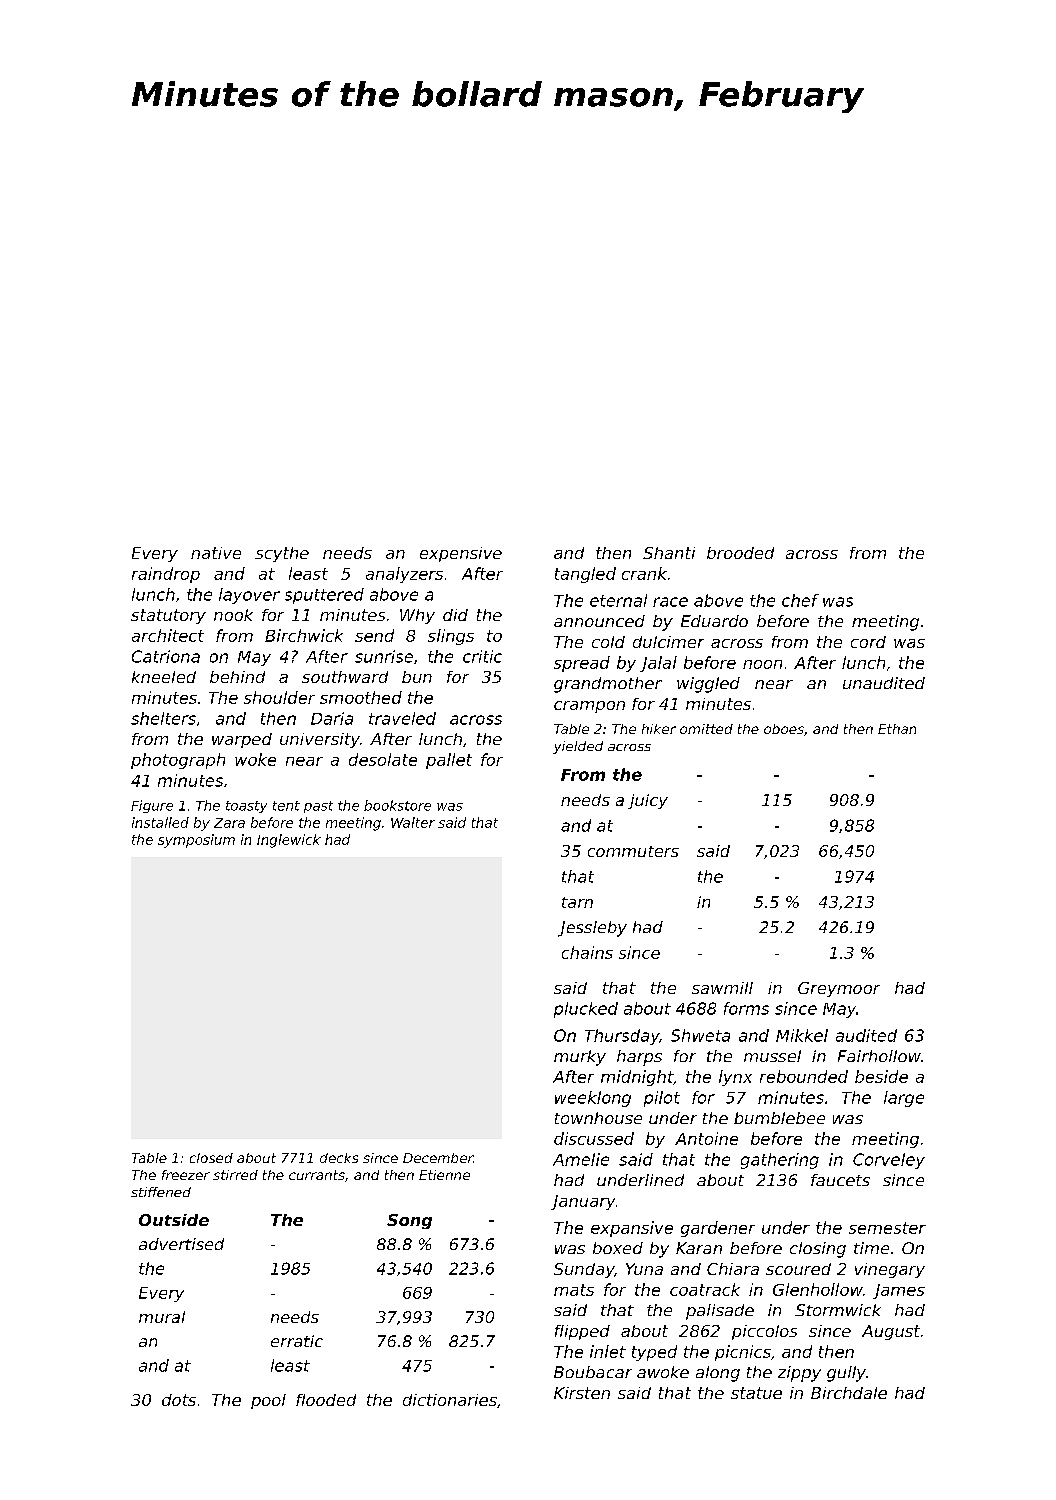 This image has height=1500, width=1056. What do you see at coordinates (211, 1158) in the image?
I see `closed` at bounding box center [211, 1158].
